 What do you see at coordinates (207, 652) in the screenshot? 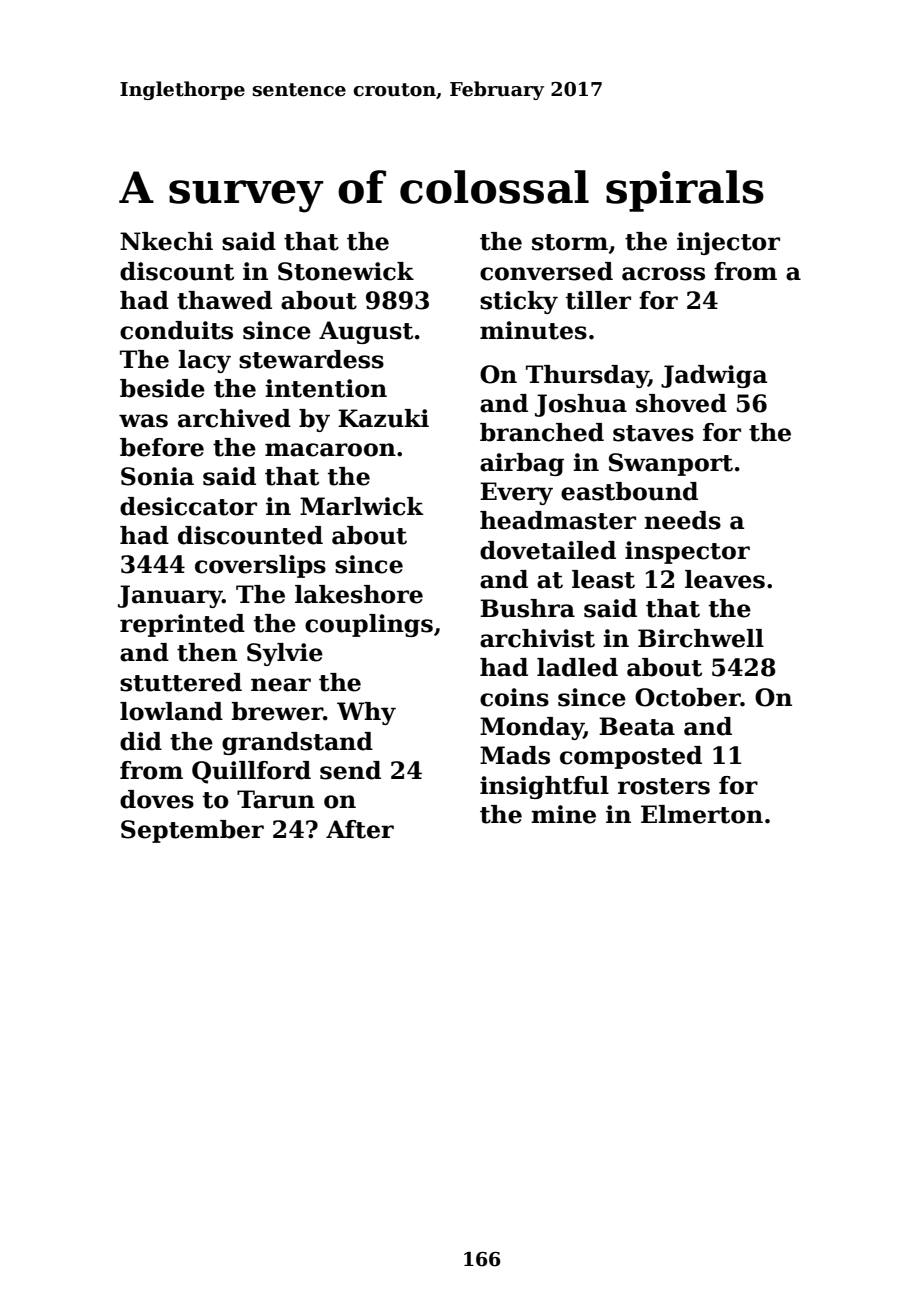
I see `then` at bounding box center [207, 652].
